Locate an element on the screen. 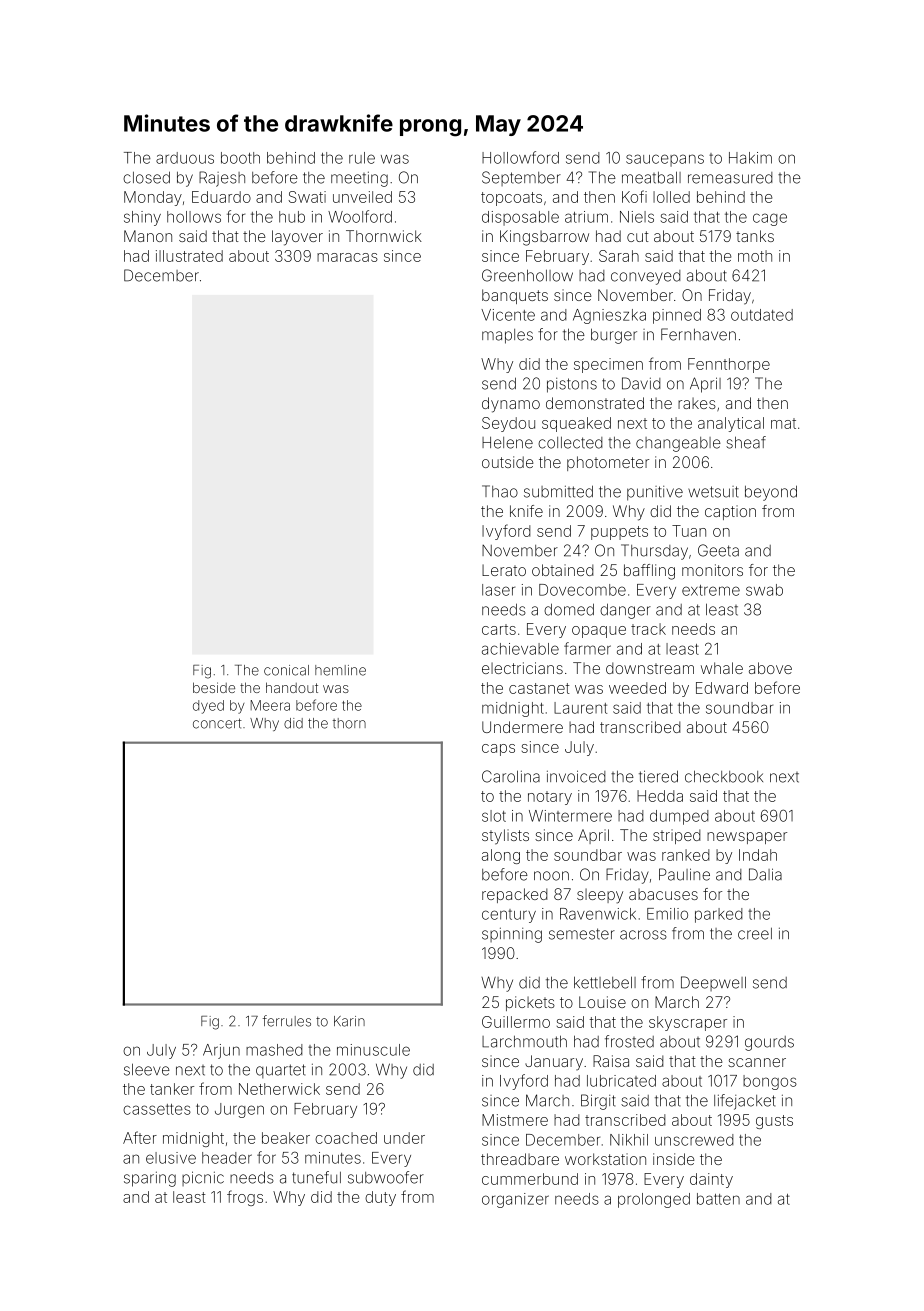 The image size is (924, 1311). Indah is located at coordinates (758, 855).
